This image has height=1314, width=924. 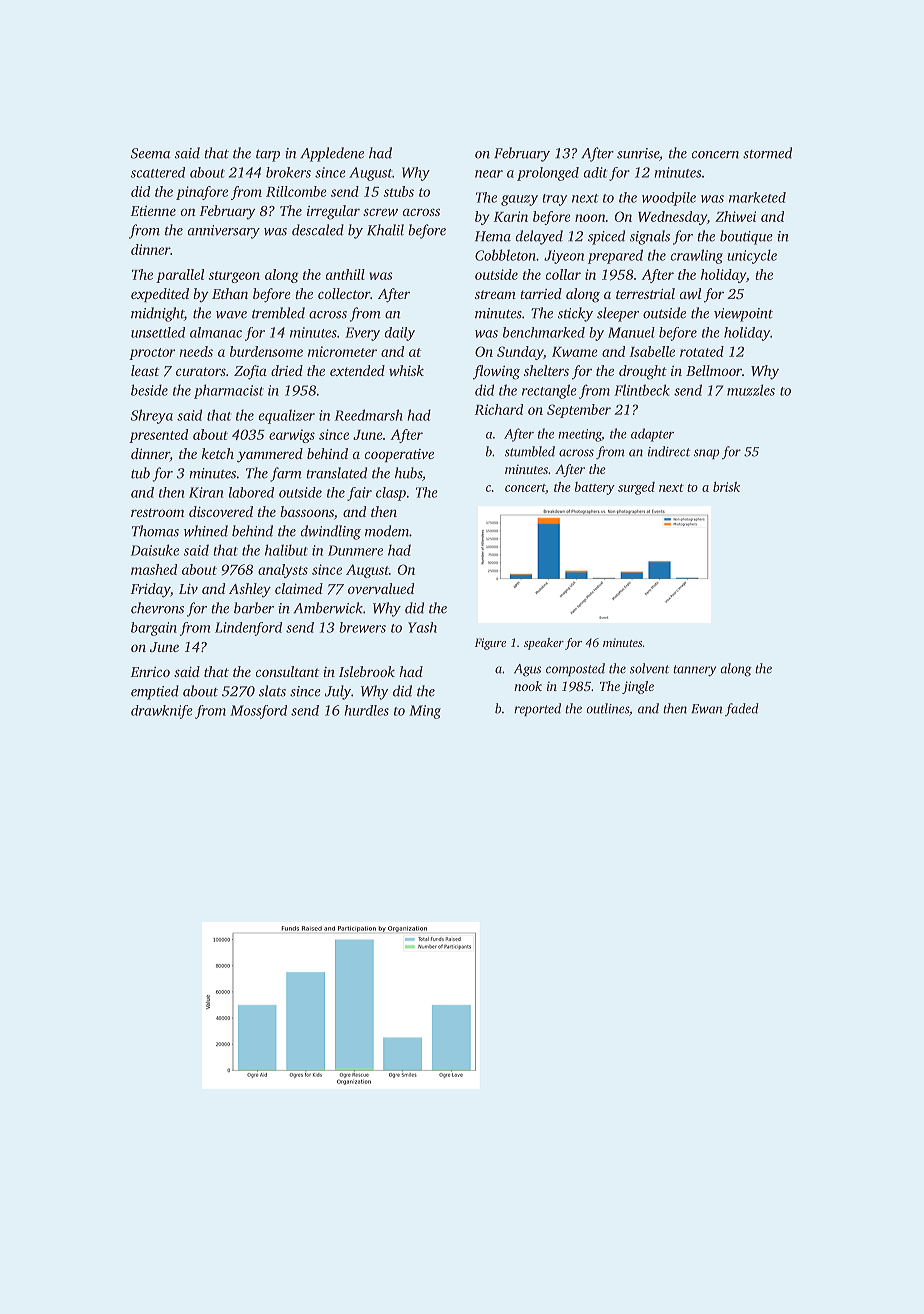 I want to click on hurdles, so click(x=366, y=710).
